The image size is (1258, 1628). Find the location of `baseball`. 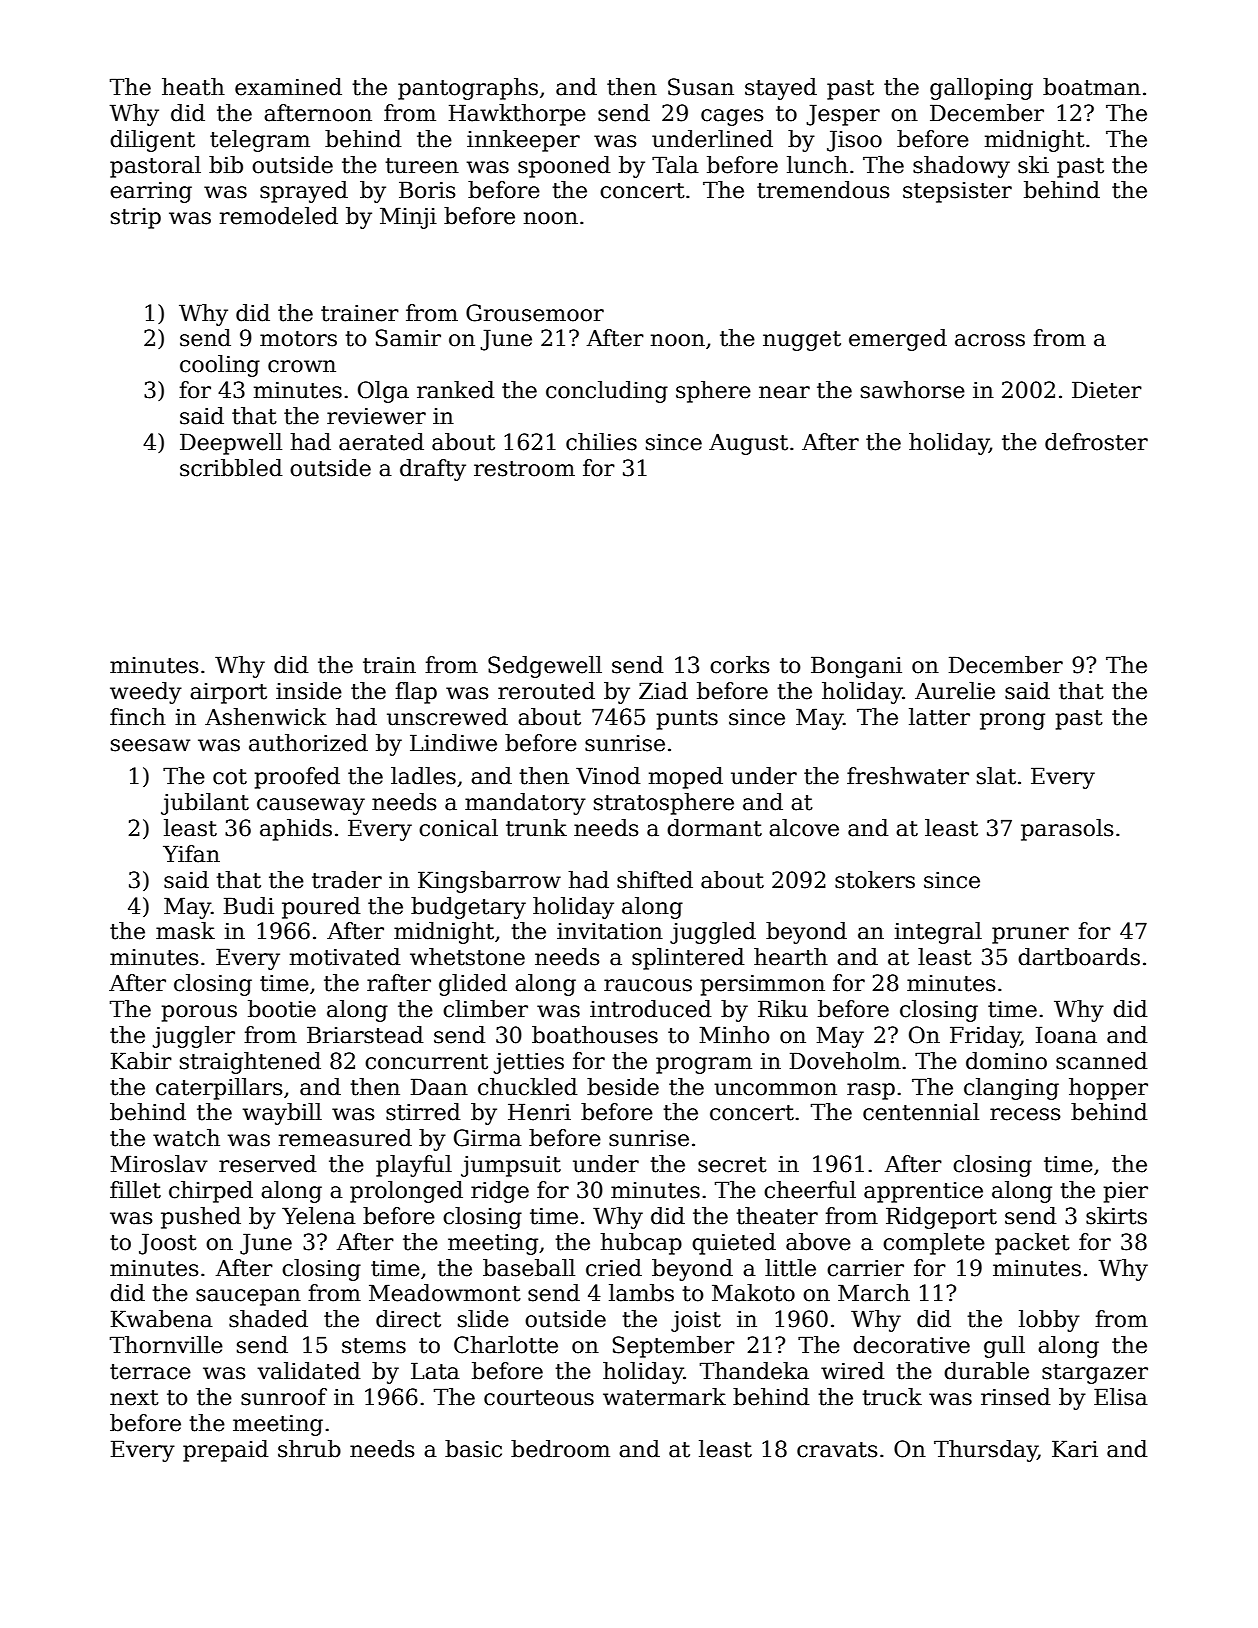

baseball is located at coordinates (529, 1268).
